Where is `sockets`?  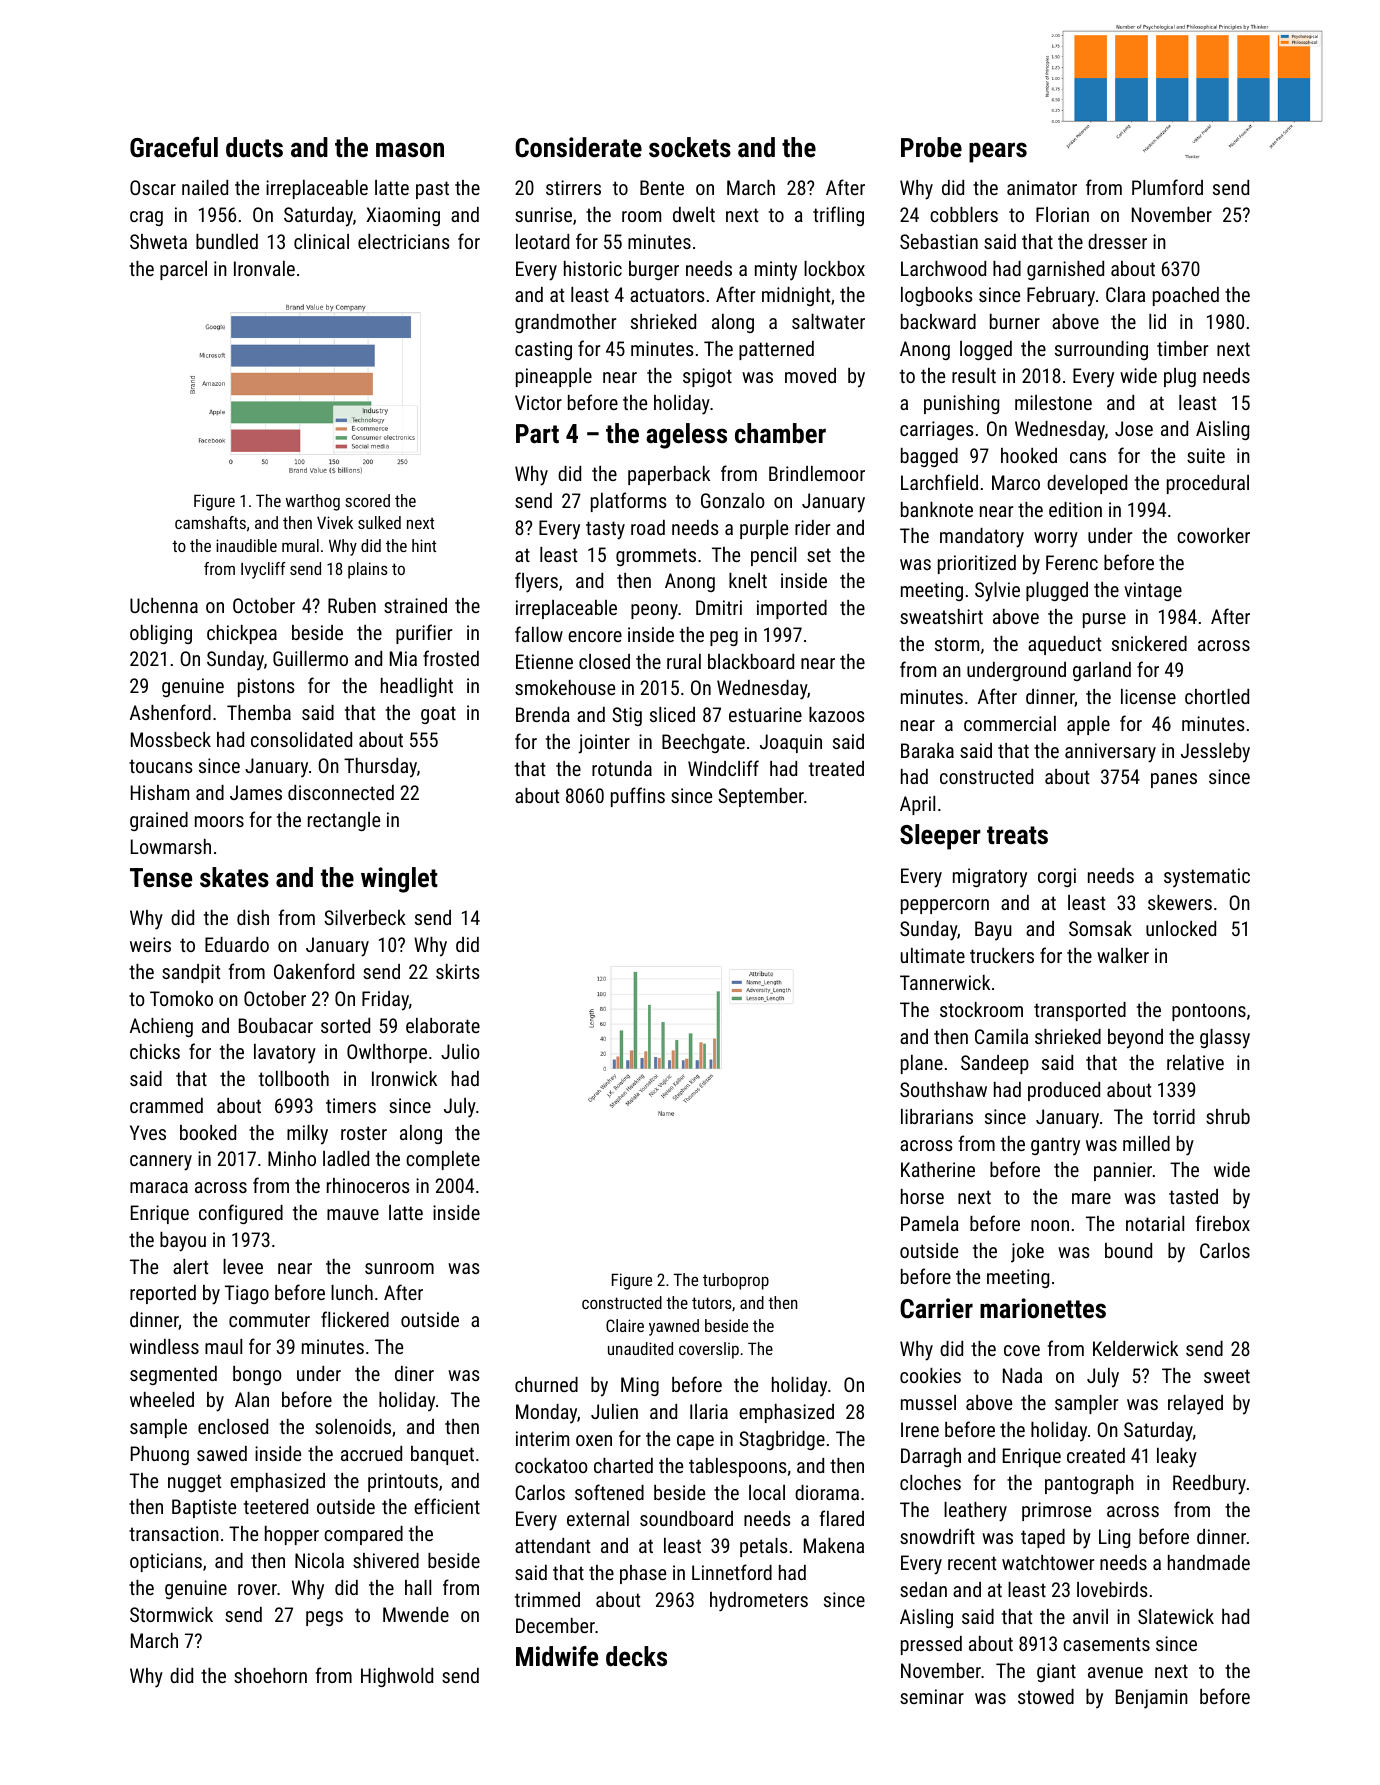 sockets is located at coordinates (690, 147).
